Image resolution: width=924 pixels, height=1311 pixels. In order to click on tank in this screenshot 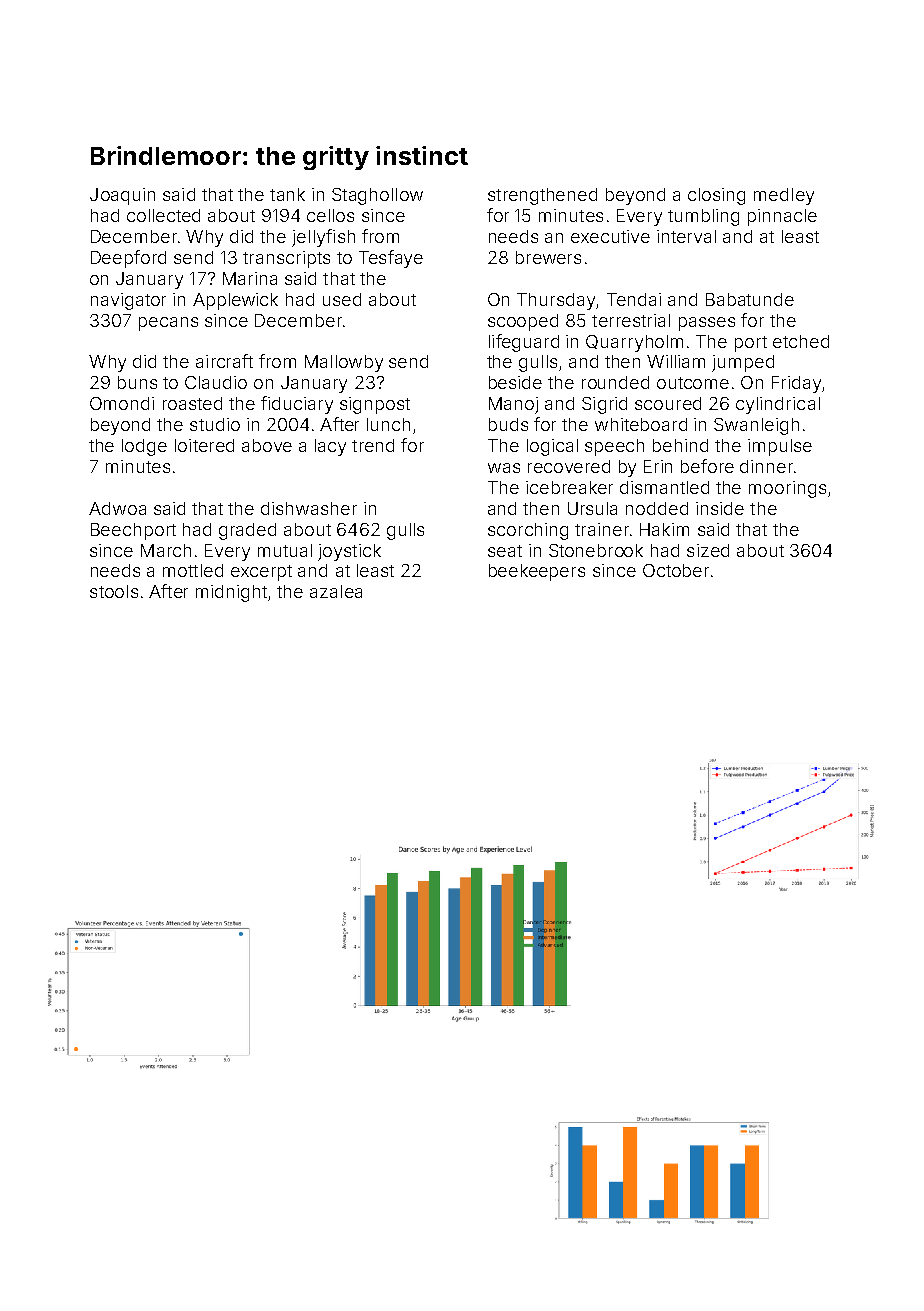, I will do `click(287, 194)`.
